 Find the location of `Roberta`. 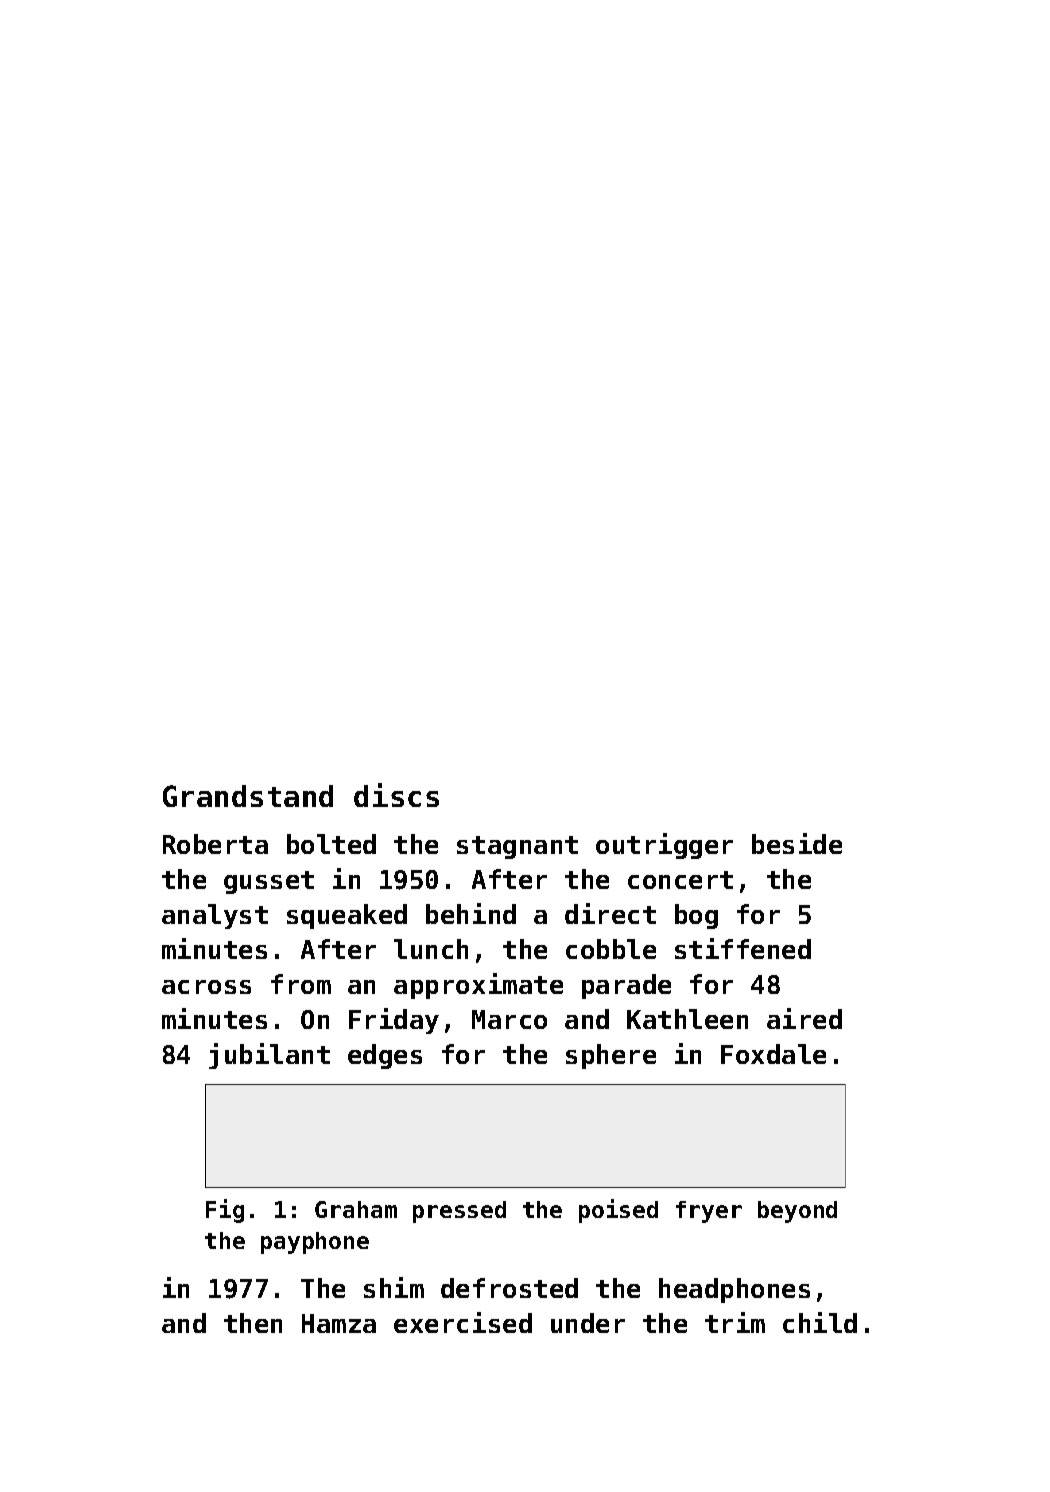

Roberta is located at coordinates (215, 844).
